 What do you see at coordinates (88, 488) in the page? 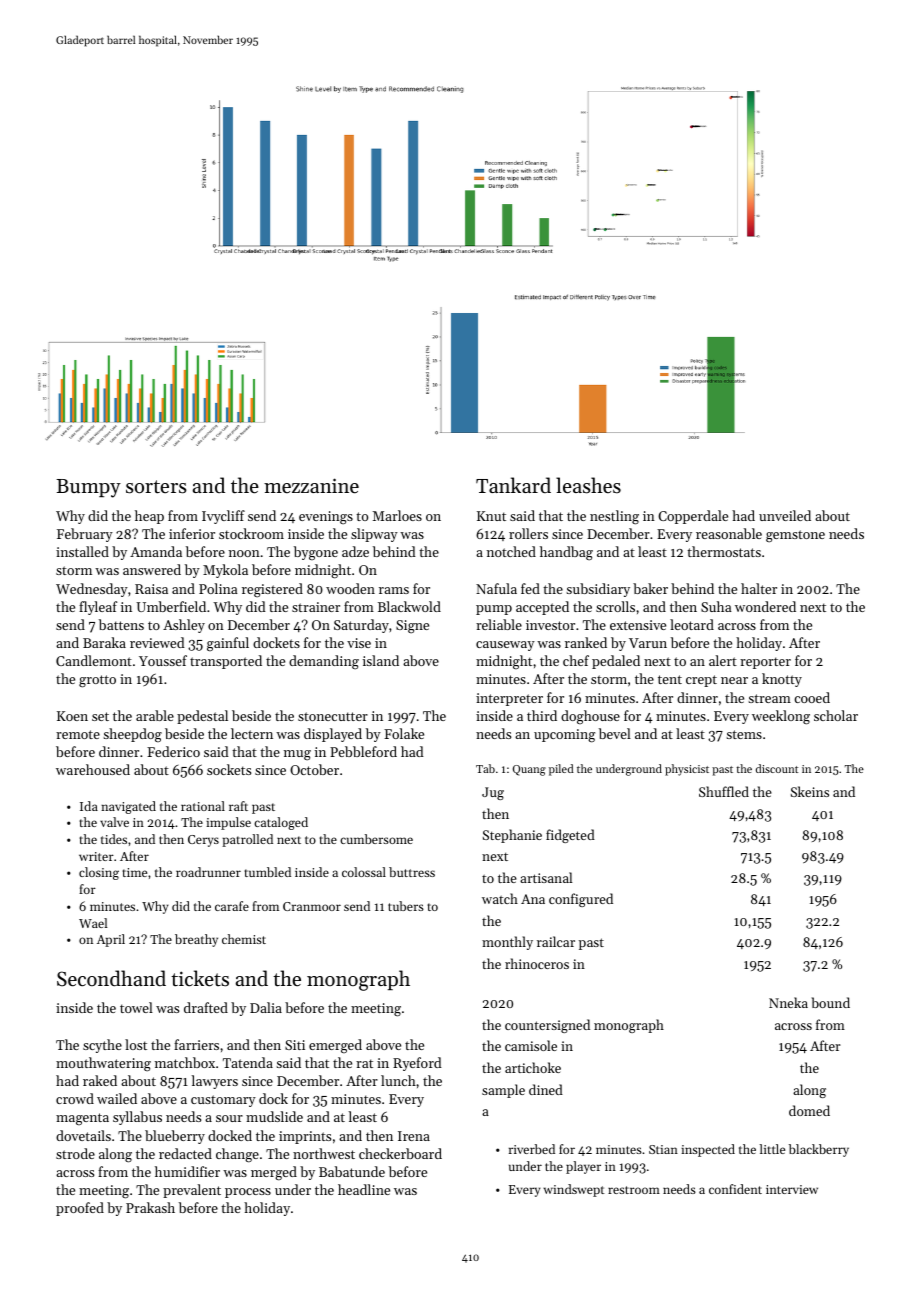
I see `Bumpy` at bounding box center [88, 488].
